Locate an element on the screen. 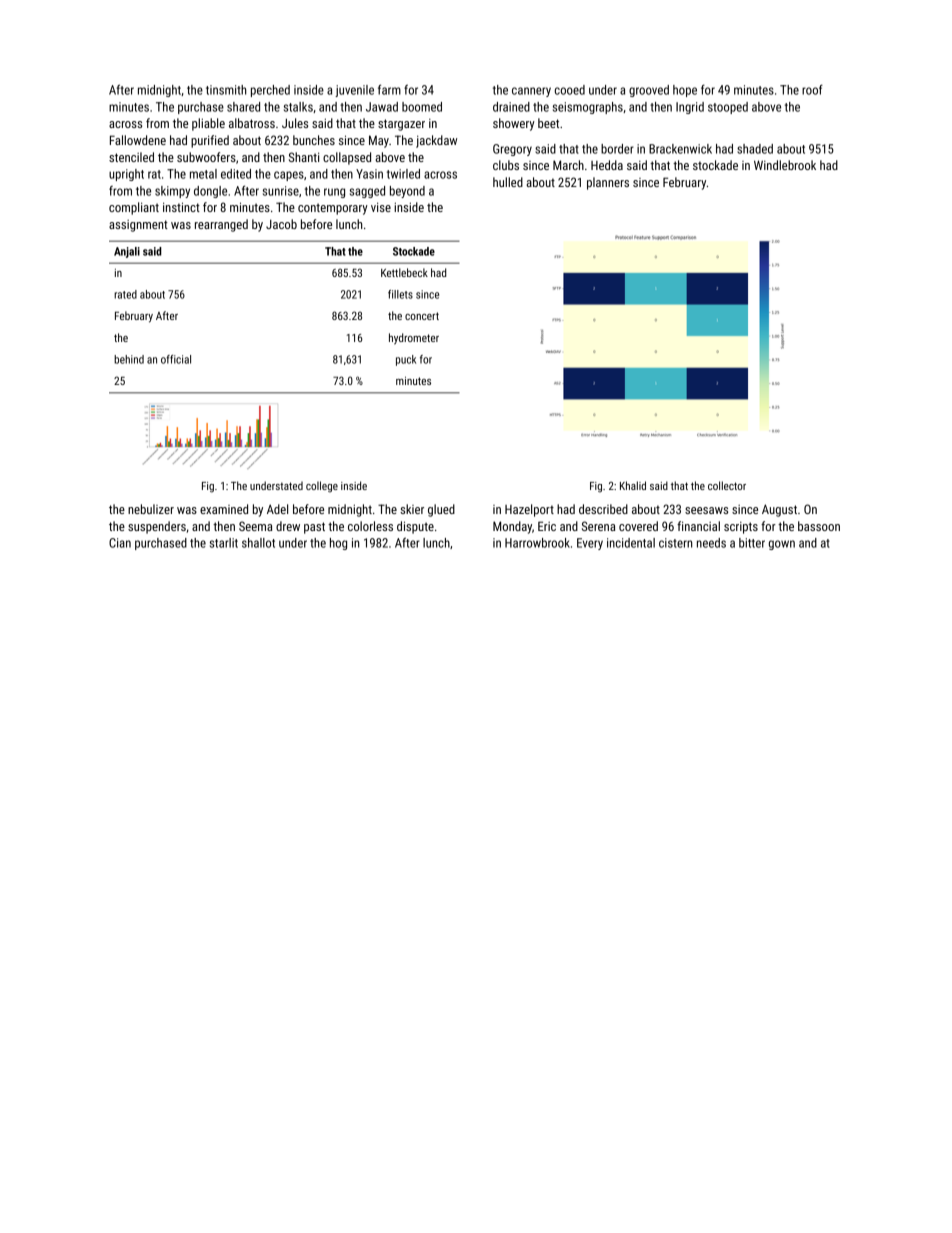  hog is located at coordinates (338, 544).
